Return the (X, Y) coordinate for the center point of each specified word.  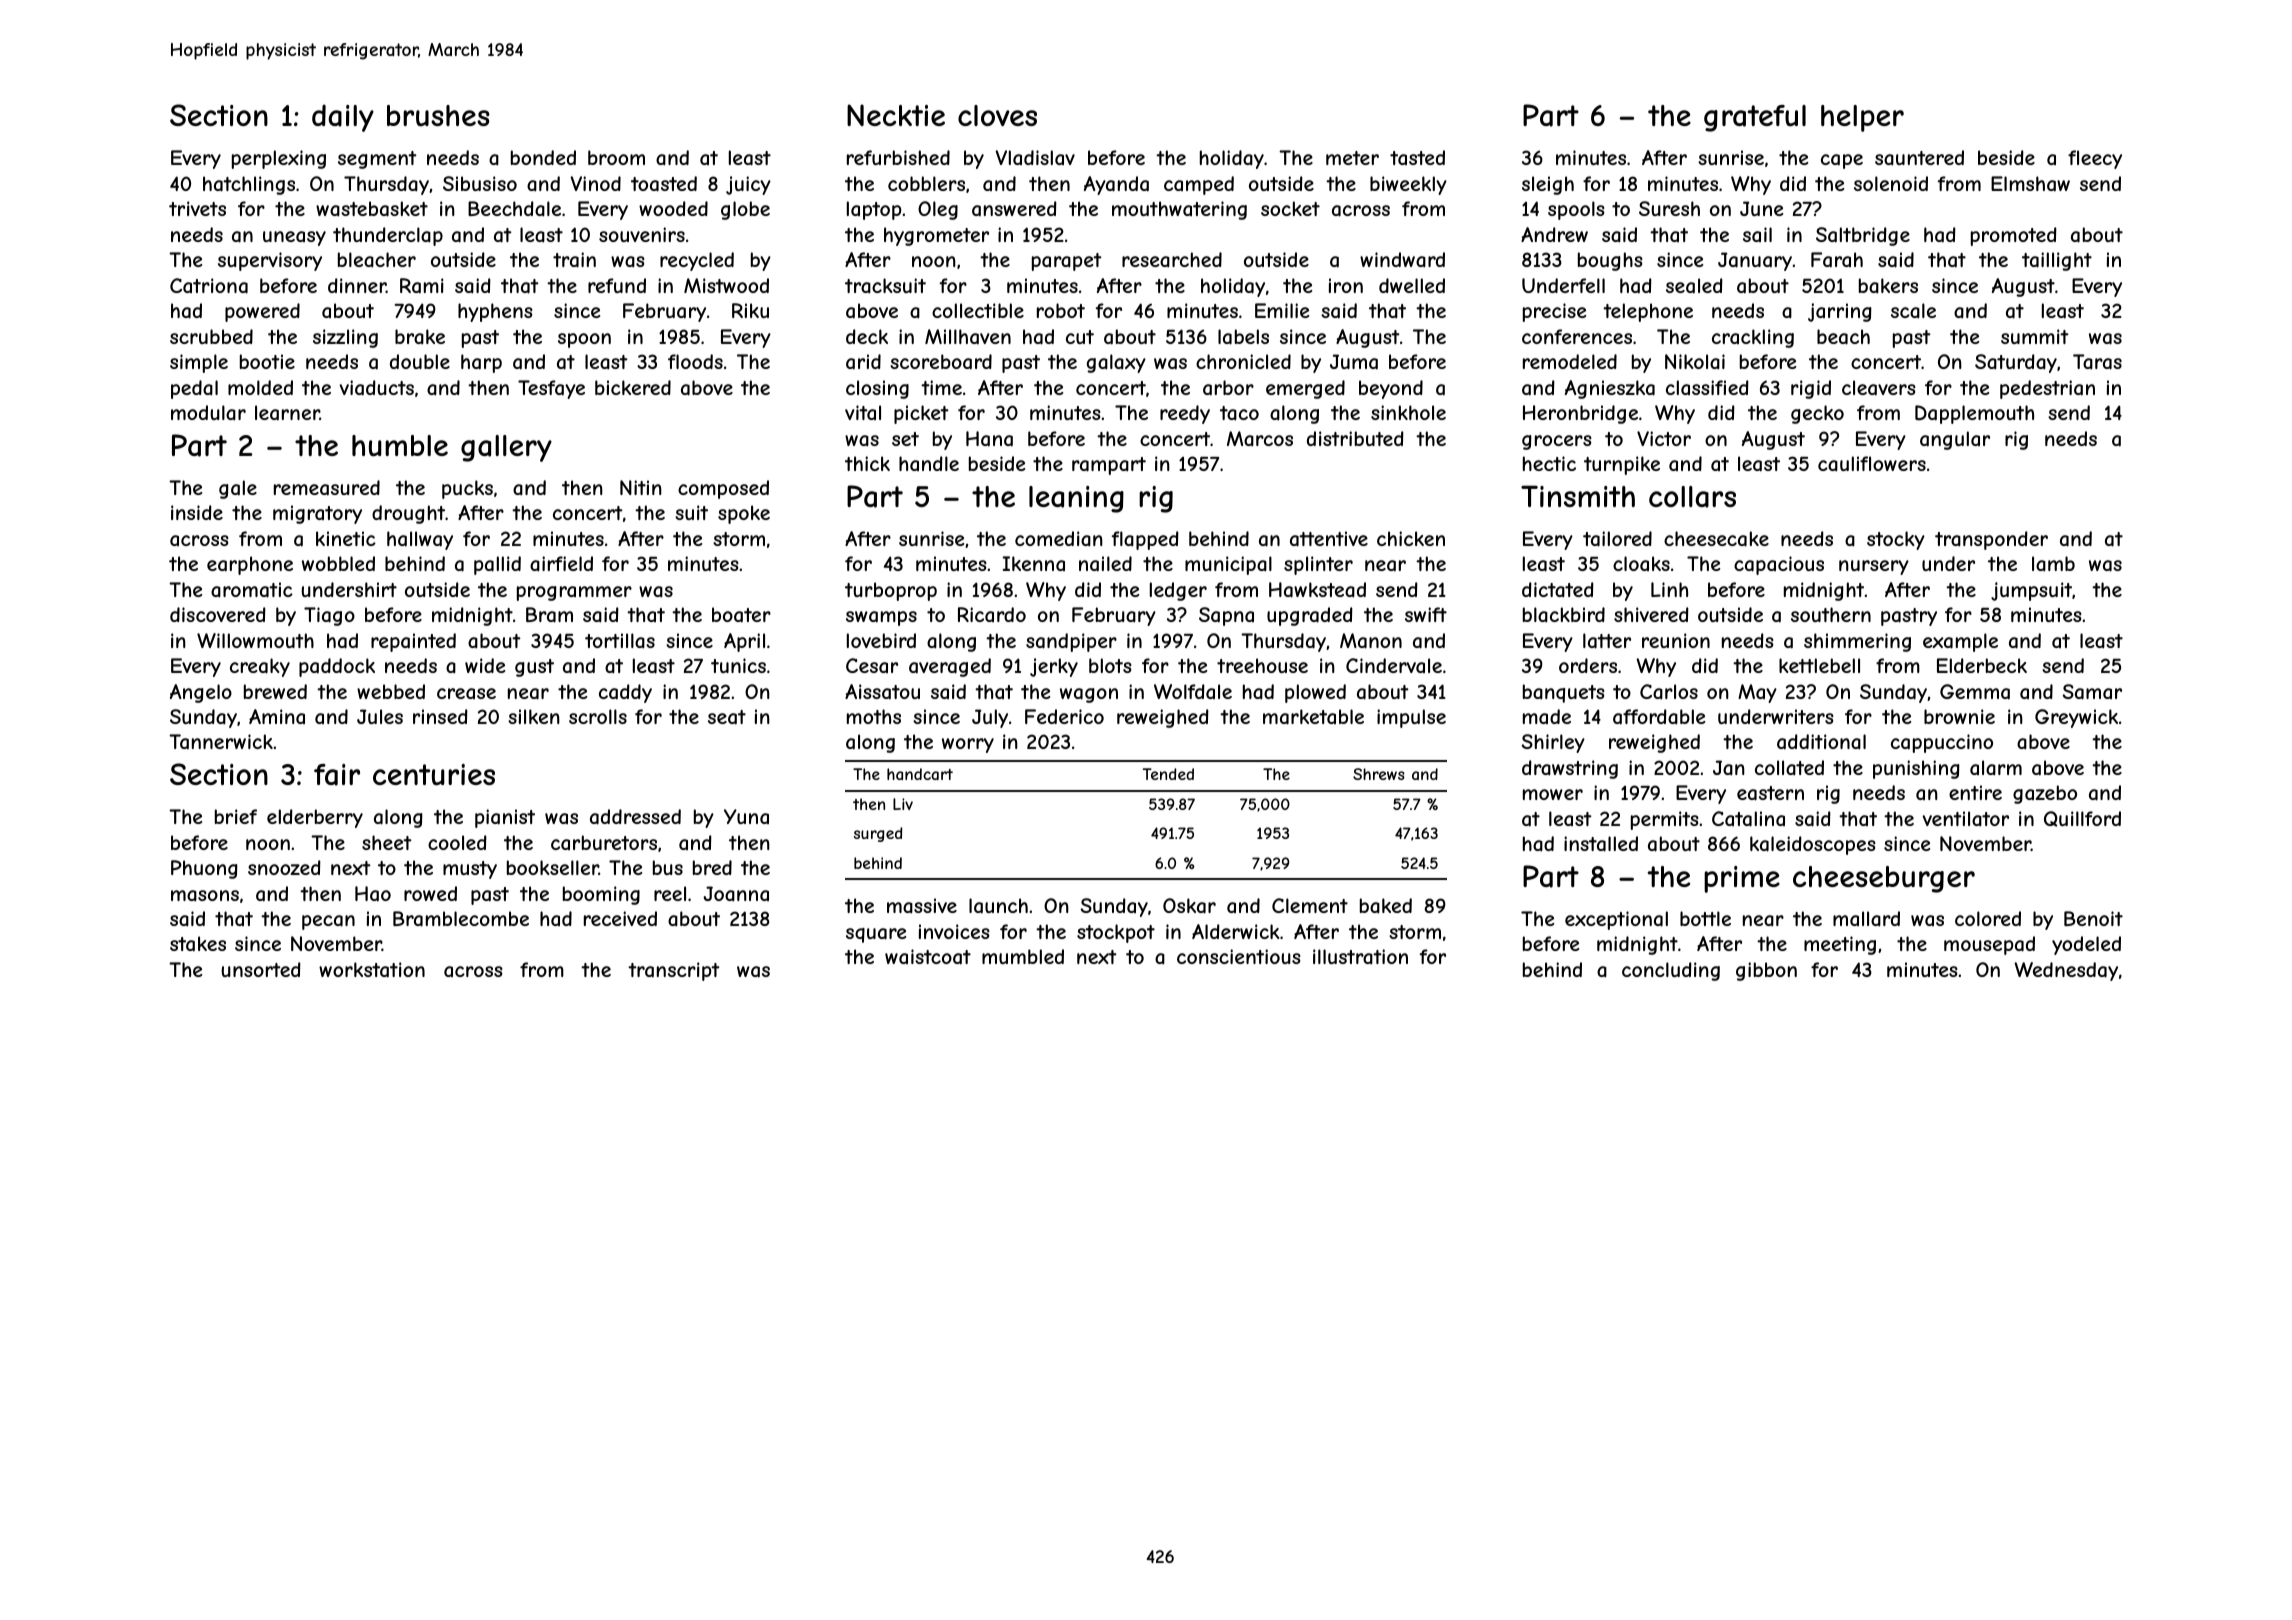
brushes (438, 115)
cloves (997, 115)
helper (1862, 118)
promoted (2014, 236)
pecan (328, 922)
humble (400, 446)
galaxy (1116, 363)
